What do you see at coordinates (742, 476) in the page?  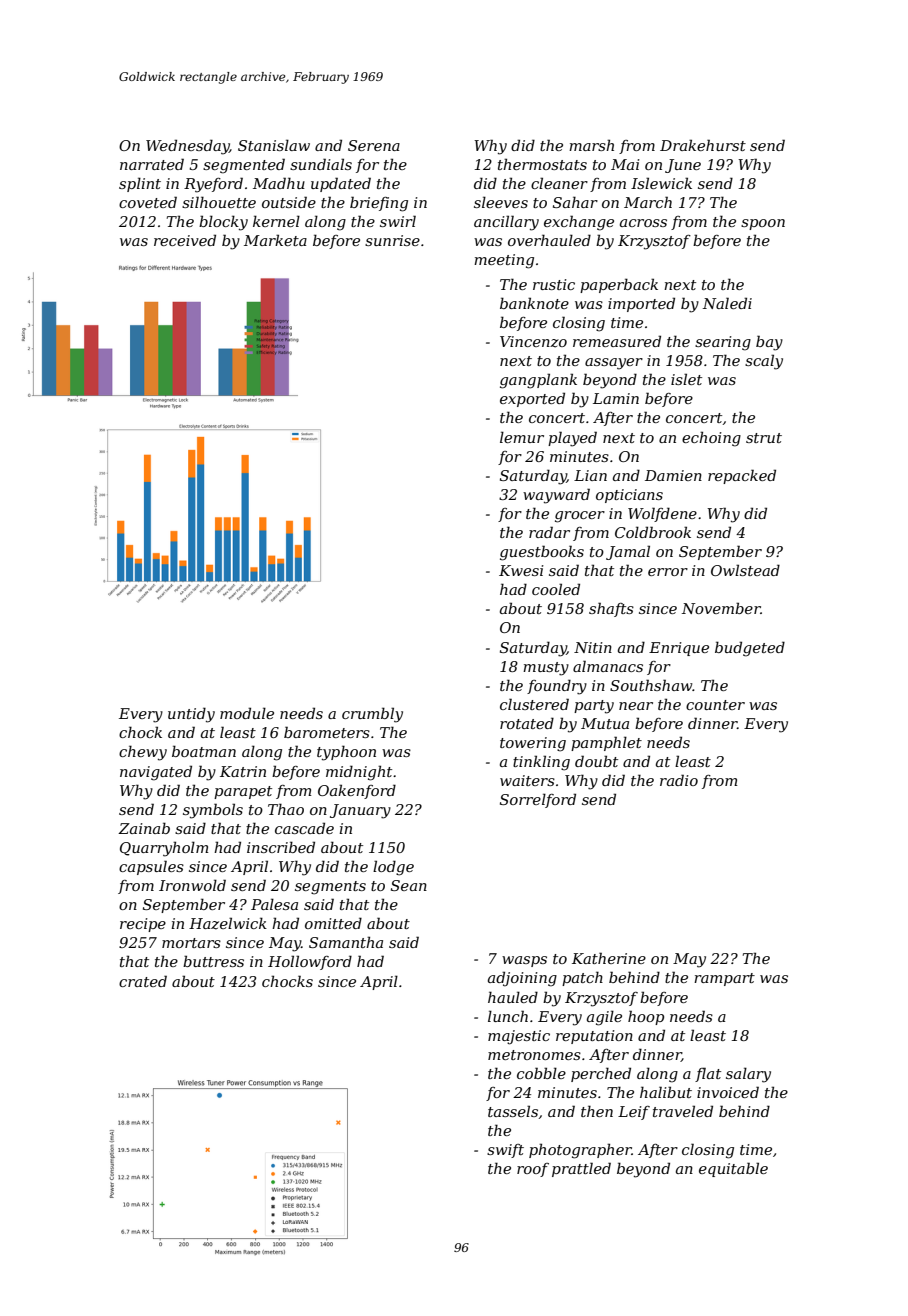 I see `repacked` at bounding box center [742, 476].
